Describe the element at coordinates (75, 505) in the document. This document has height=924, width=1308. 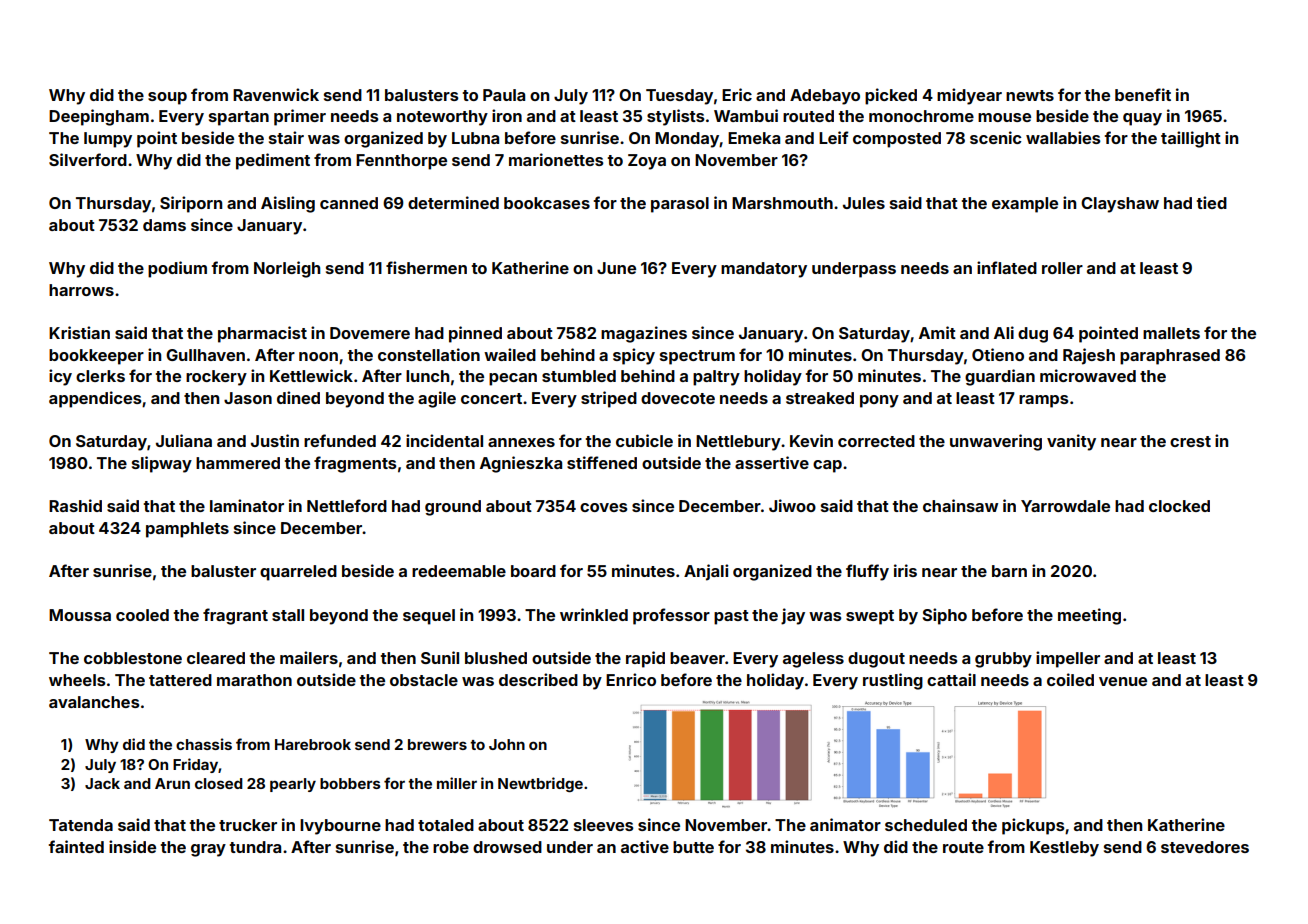
I see `Rashid` at that location.
